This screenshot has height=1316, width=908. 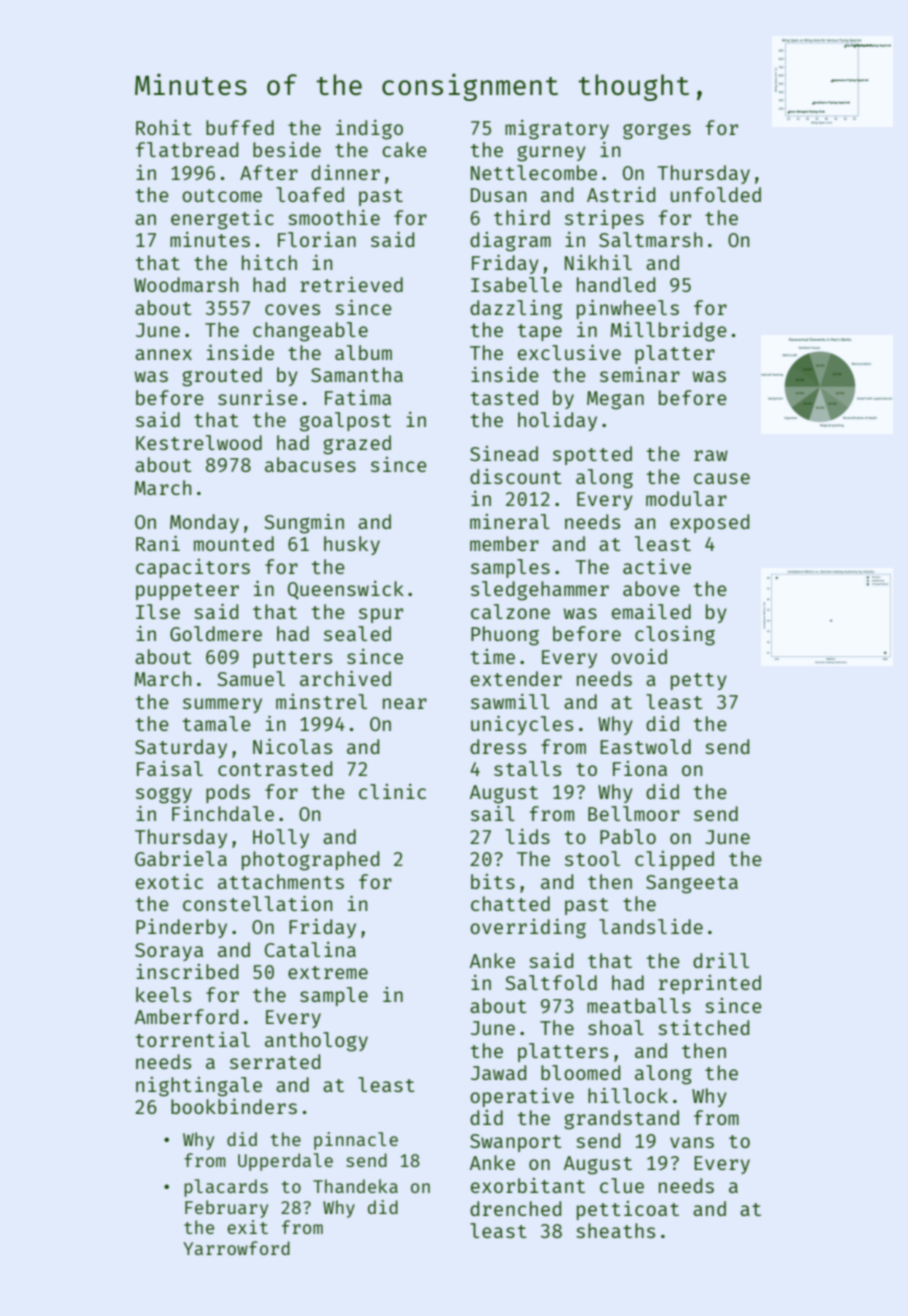 I want to click on retrieved, so click(x=351, y=284).
